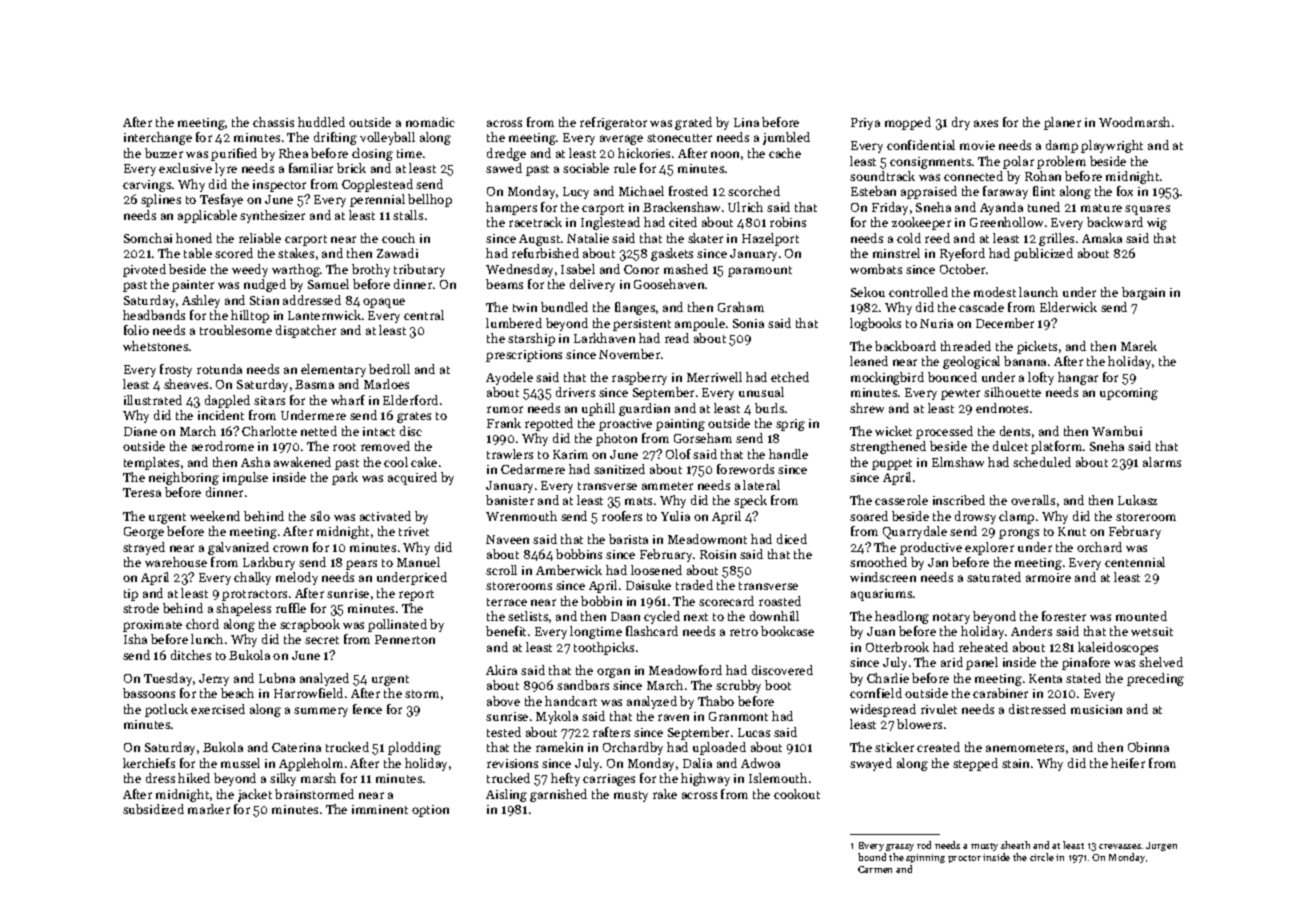 This image has height=924, width=1308. Describe the element at coordinates (158, 138) in the image. I see `interchange` at that location.
